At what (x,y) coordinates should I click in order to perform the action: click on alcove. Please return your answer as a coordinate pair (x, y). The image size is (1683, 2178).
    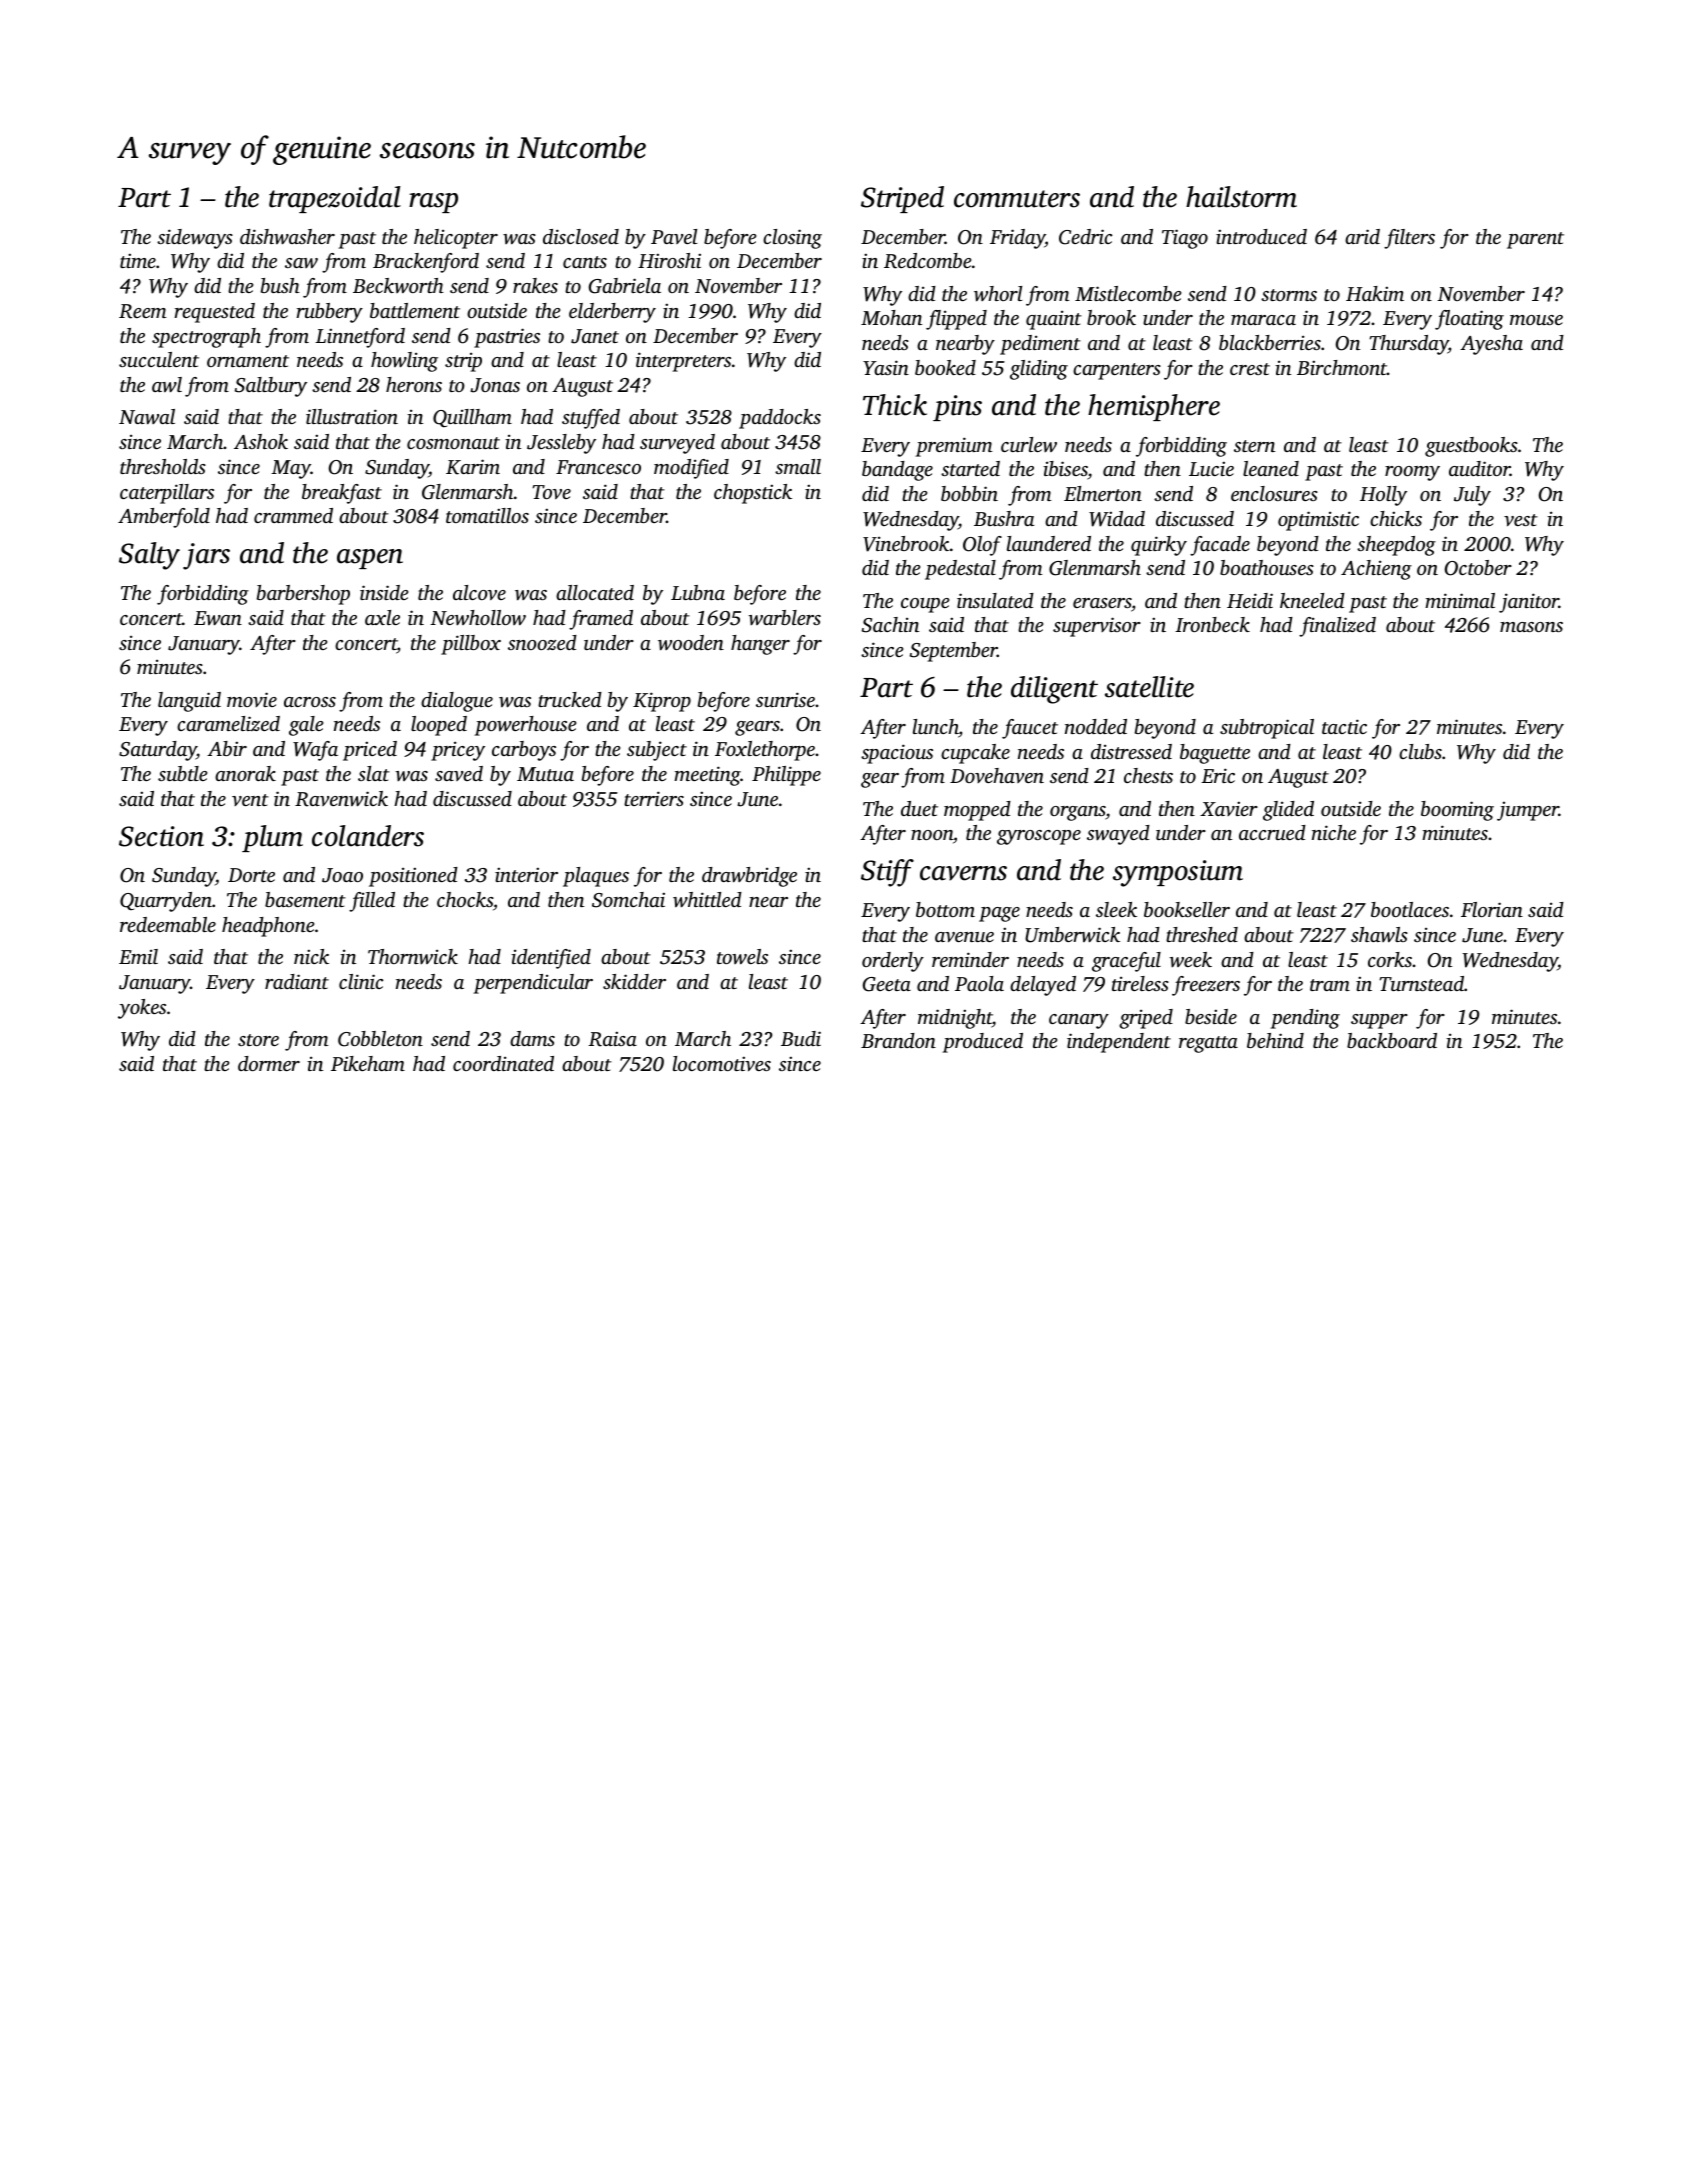
    Looking at the image, I should click on (479, 592).
